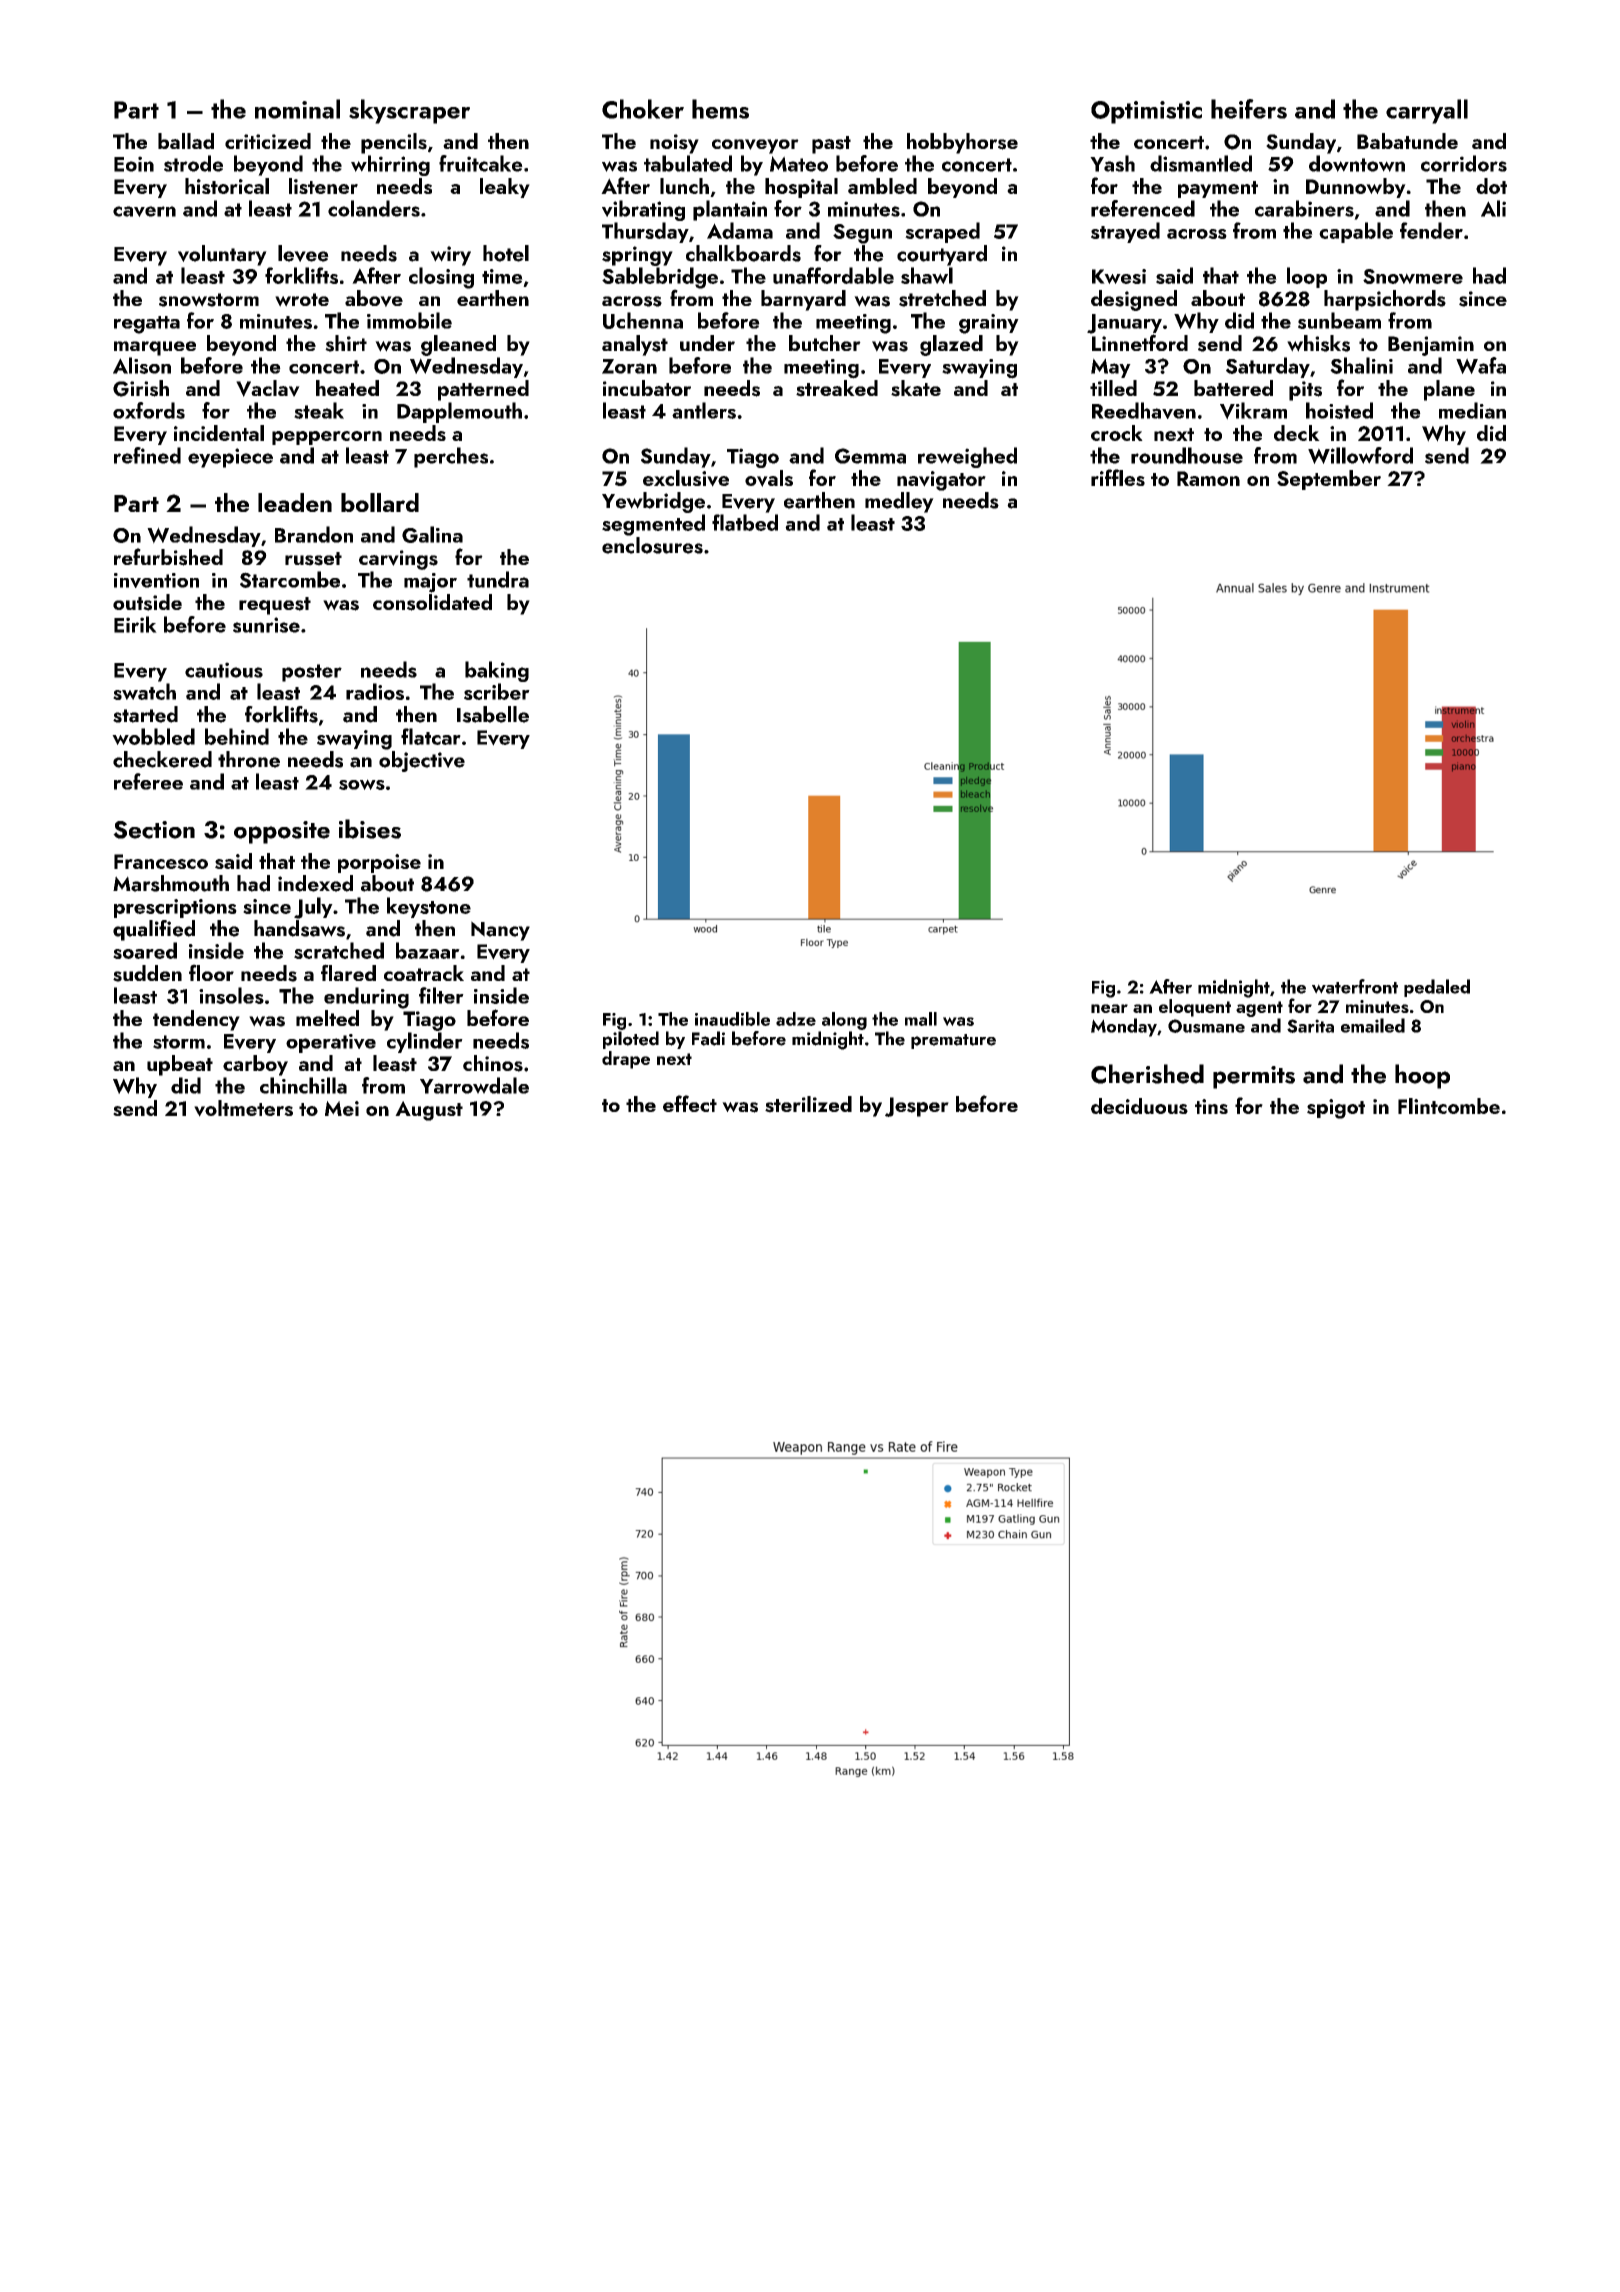 The image size is (1620, 2292). I want to click on carryall, so click(1427, 111).
